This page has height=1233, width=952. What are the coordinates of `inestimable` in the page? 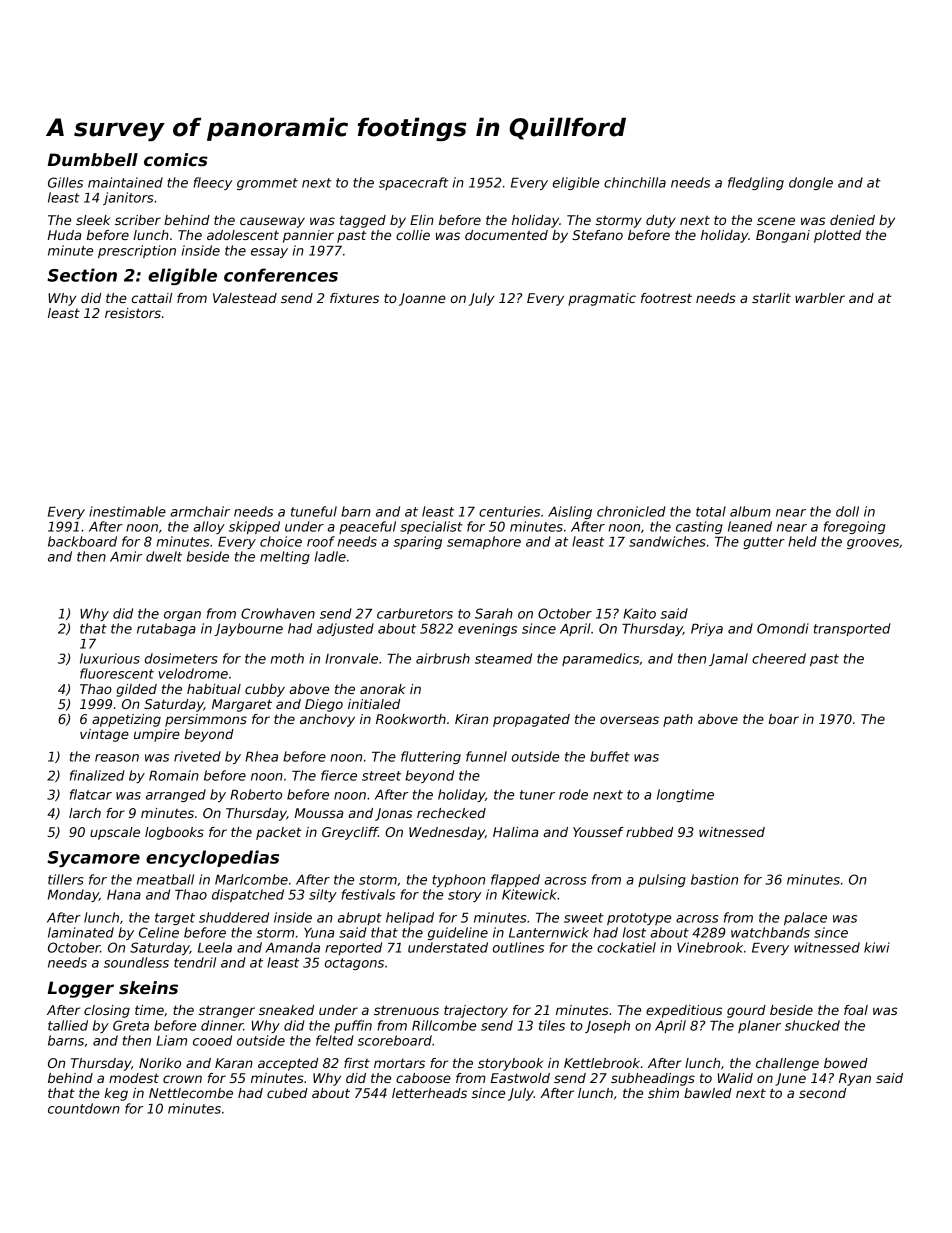 It's located at (127, 511).
